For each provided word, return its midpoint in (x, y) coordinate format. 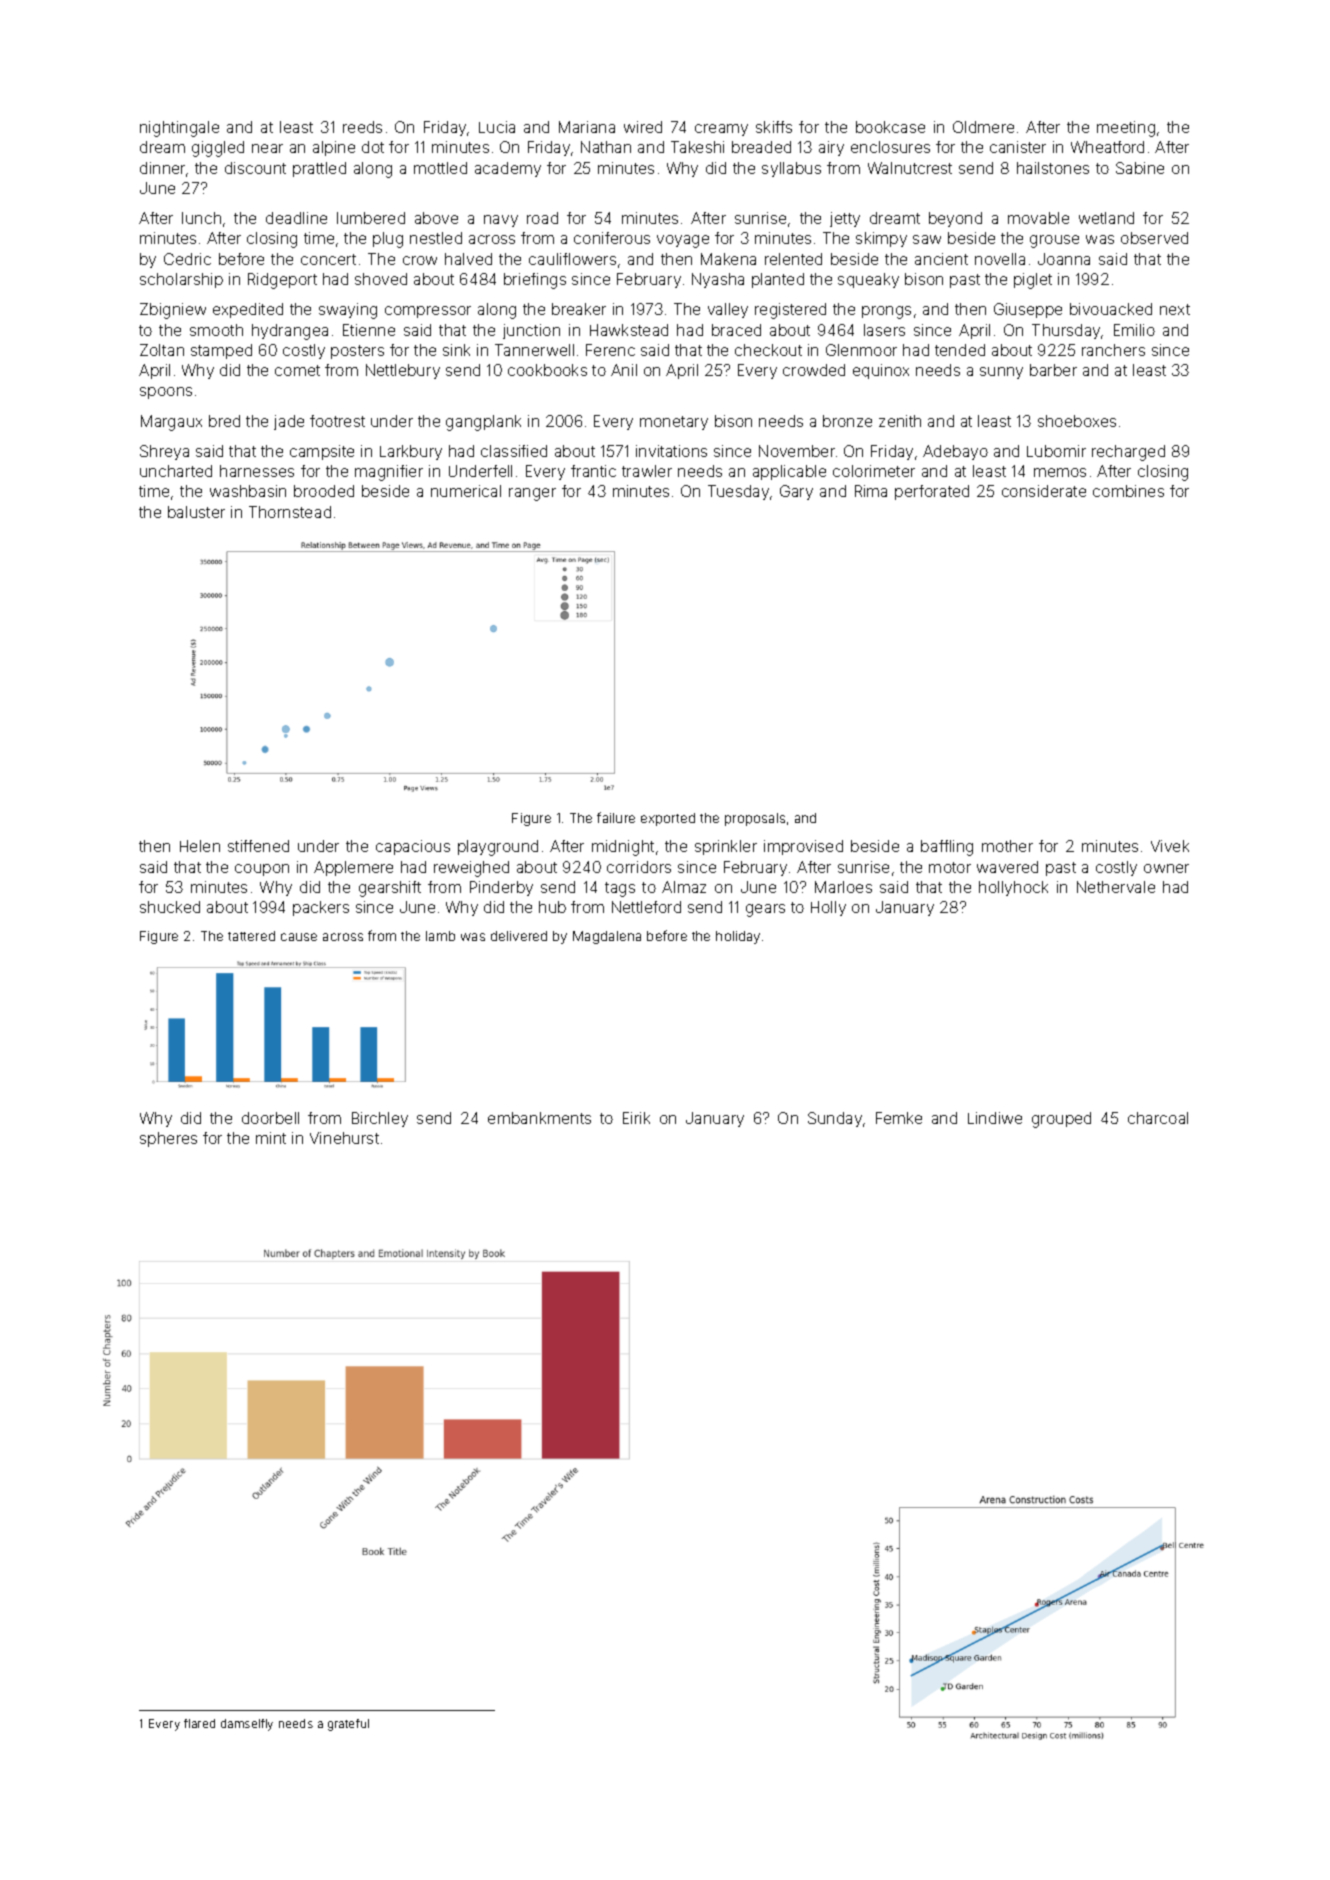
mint (271, 1138)
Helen (200, 846)
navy (501, 221)
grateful (348, 1725)
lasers (884, 330)
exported (668, 819)
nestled (436, 238)
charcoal (1158, 1118)
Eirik (636, 1118)
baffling (947, 848)
